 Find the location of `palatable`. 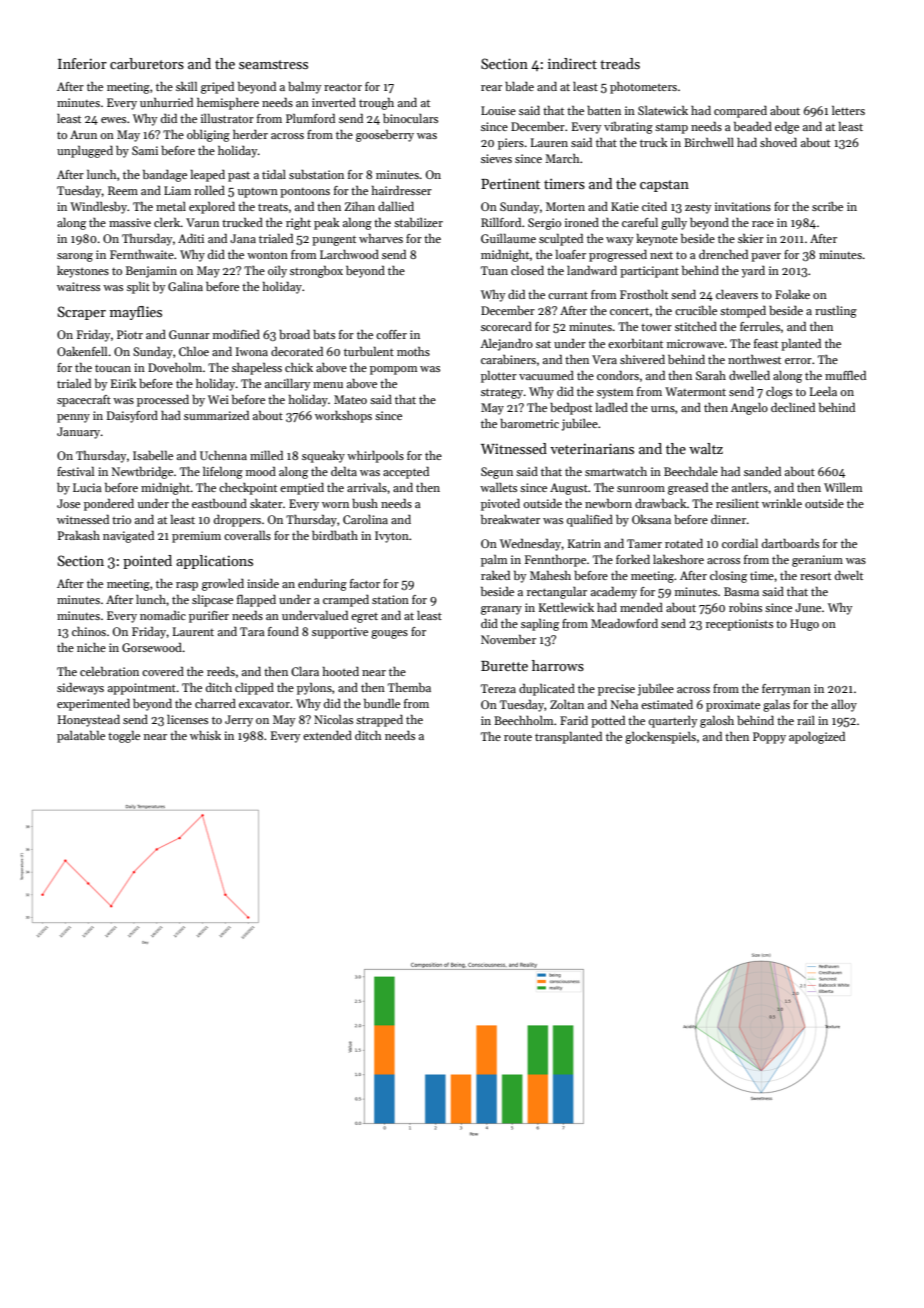

palatable is located at coordinates (81, 737).
